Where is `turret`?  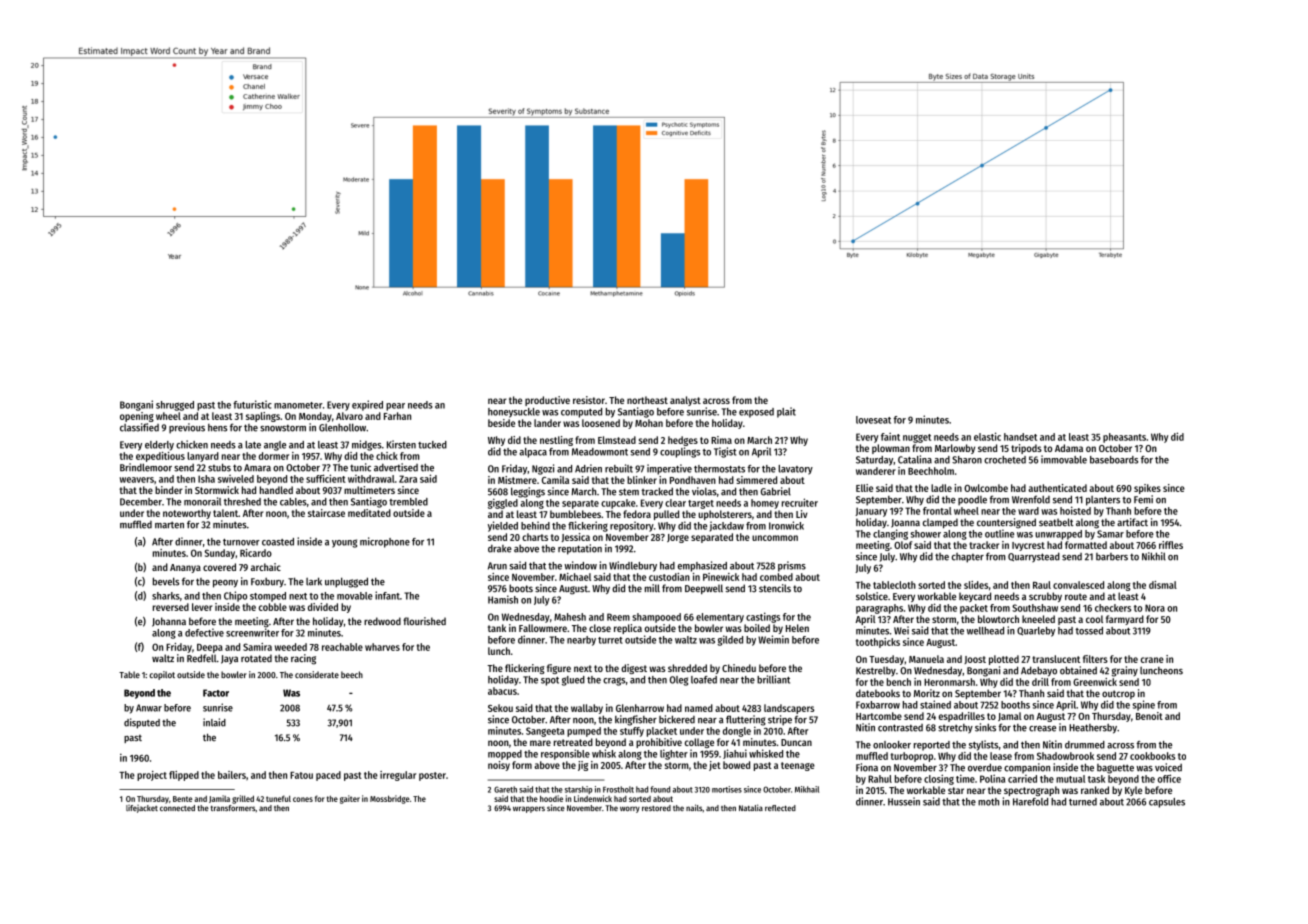
turret is located at coordinates (610, 640).
